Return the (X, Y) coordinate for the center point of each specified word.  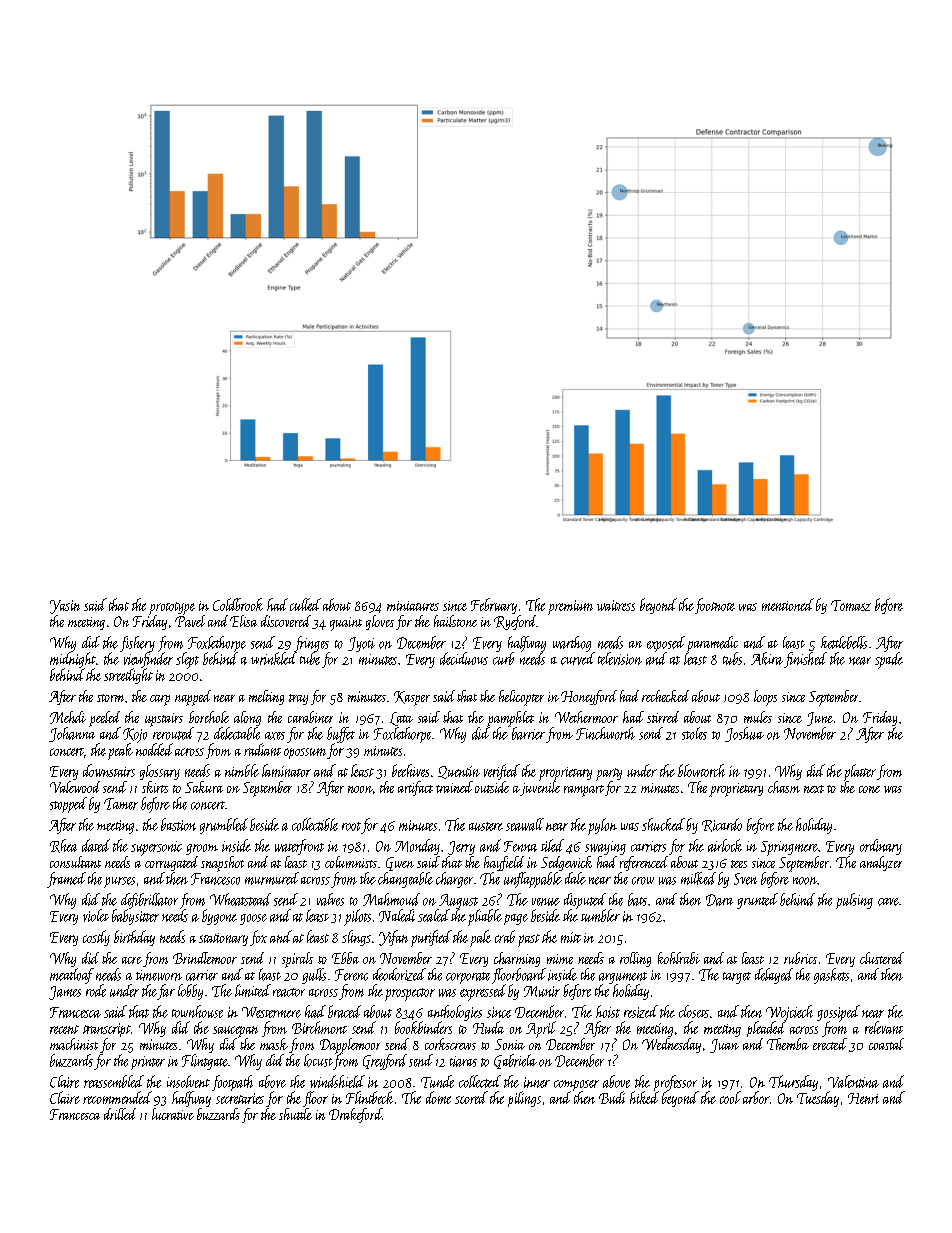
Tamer (121, 804)
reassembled (114, 1081)
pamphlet (510, 719)
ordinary (881, 847)
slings (356, 938)
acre (132, 960)
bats (637, 899)
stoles (694, 733)
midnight (73, 660)
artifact (415, 788)
